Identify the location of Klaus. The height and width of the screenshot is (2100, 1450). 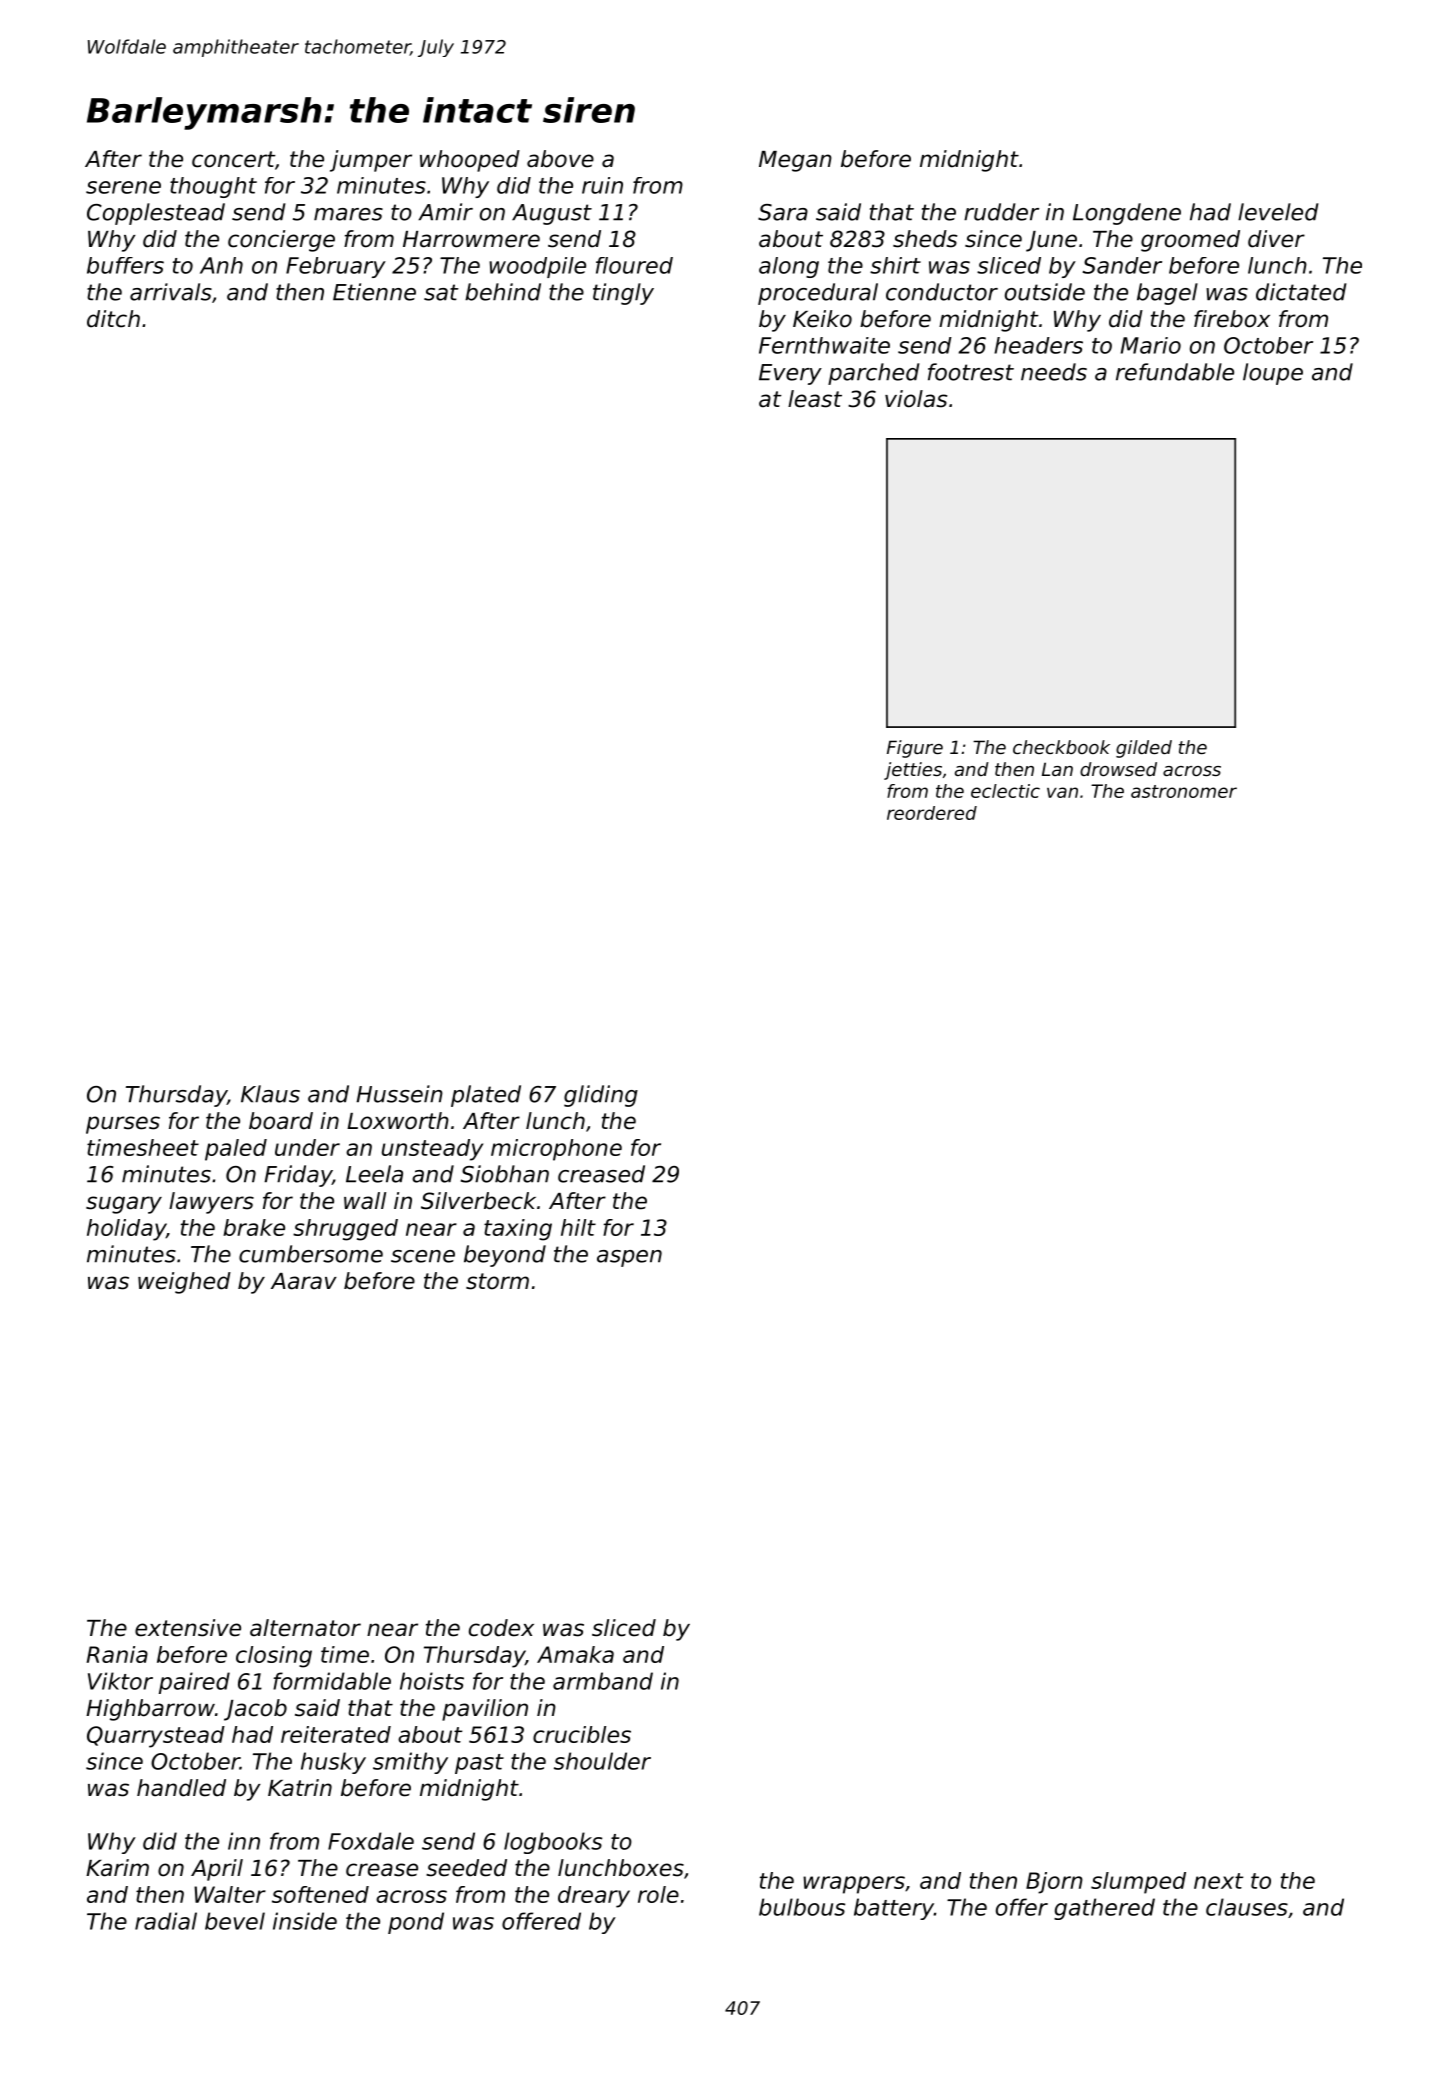
(270, 1094).
